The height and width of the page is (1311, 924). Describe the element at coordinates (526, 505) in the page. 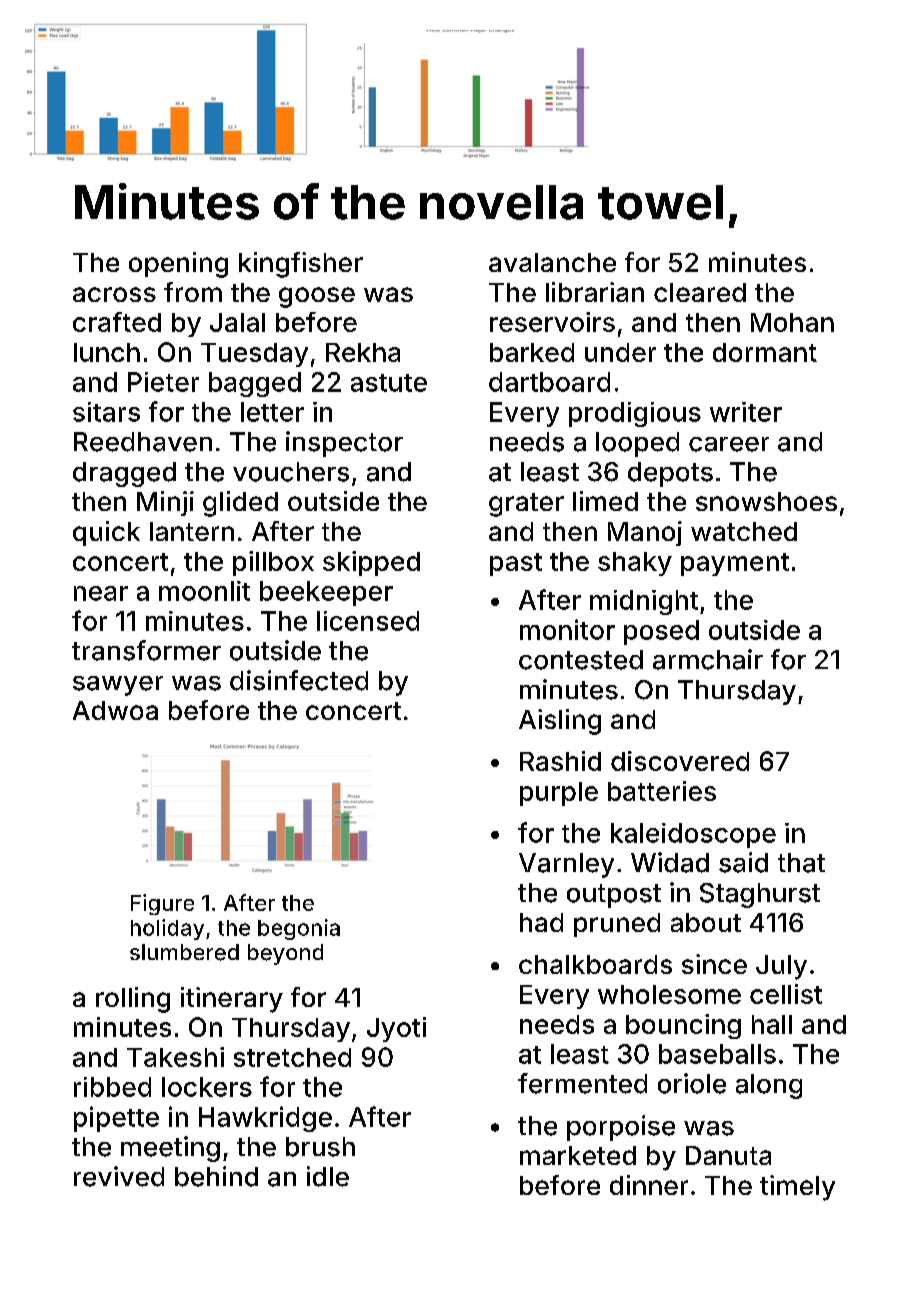

I see `grater` at that location.
